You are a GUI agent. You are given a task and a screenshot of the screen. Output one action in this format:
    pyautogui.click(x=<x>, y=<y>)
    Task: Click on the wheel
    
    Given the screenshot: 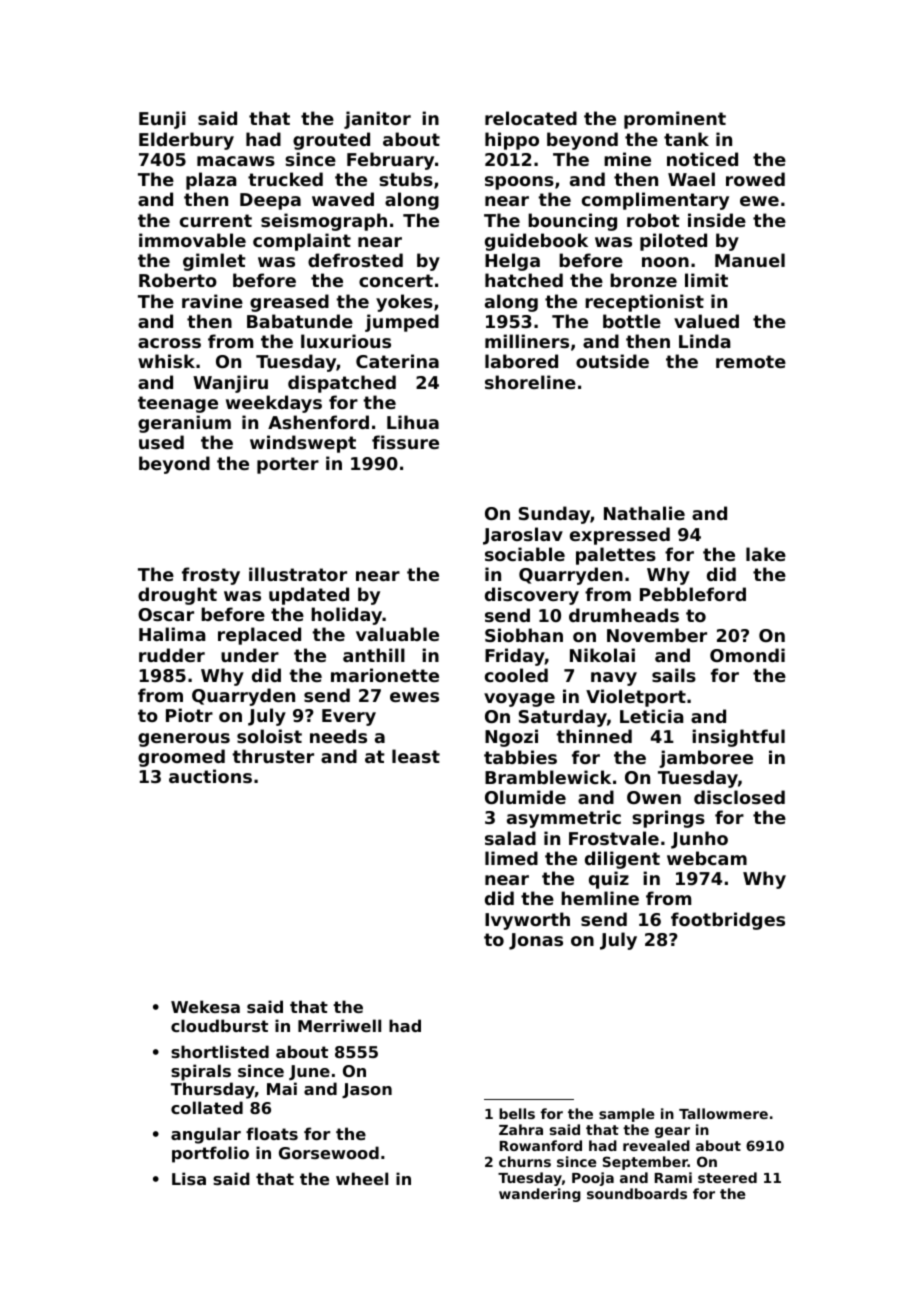 What is the action you would take?
    pyautogui.click(x=362, y=1178)
